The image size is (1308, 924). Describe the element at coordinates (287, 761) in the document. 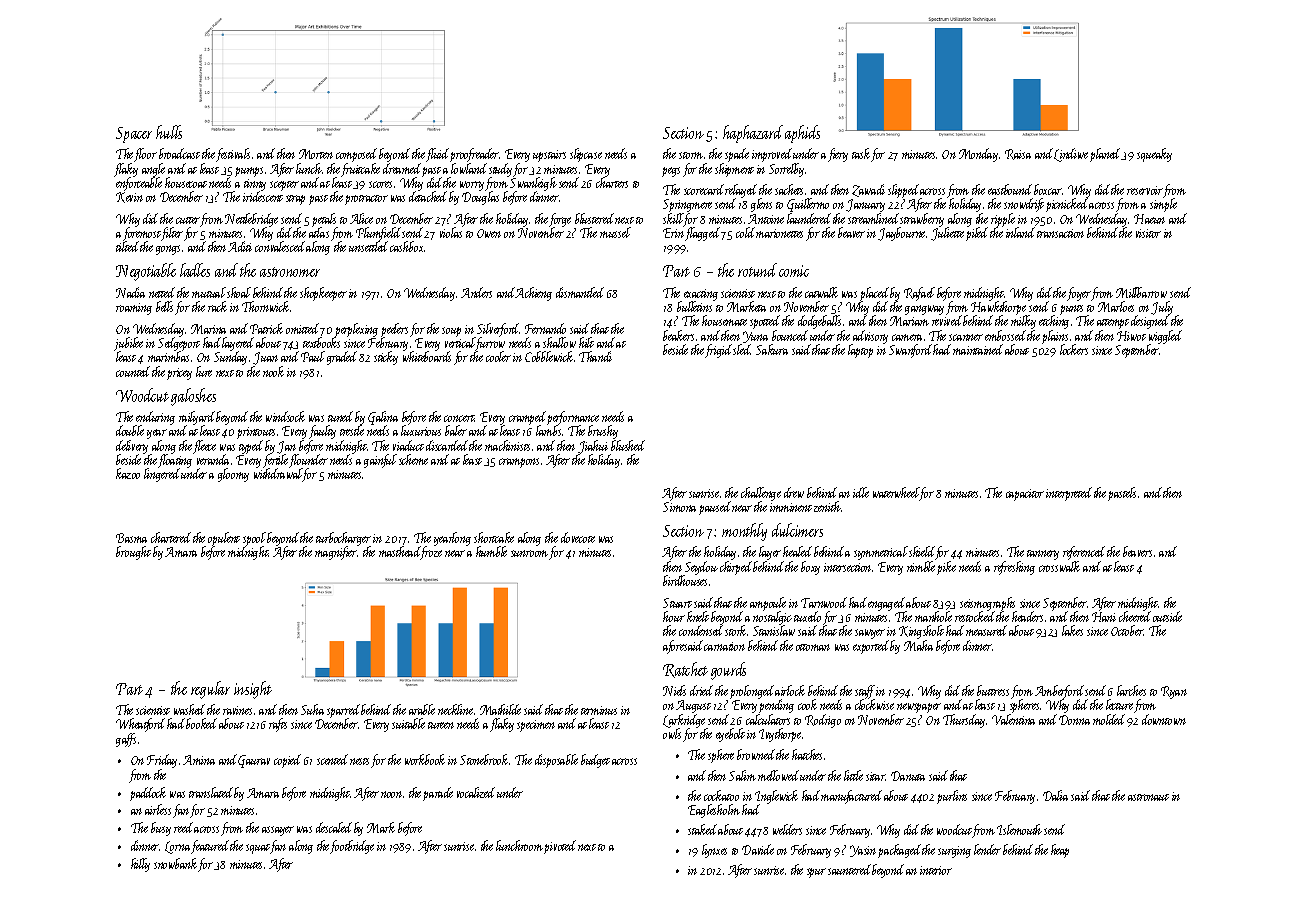

I see `copied` at that location.
